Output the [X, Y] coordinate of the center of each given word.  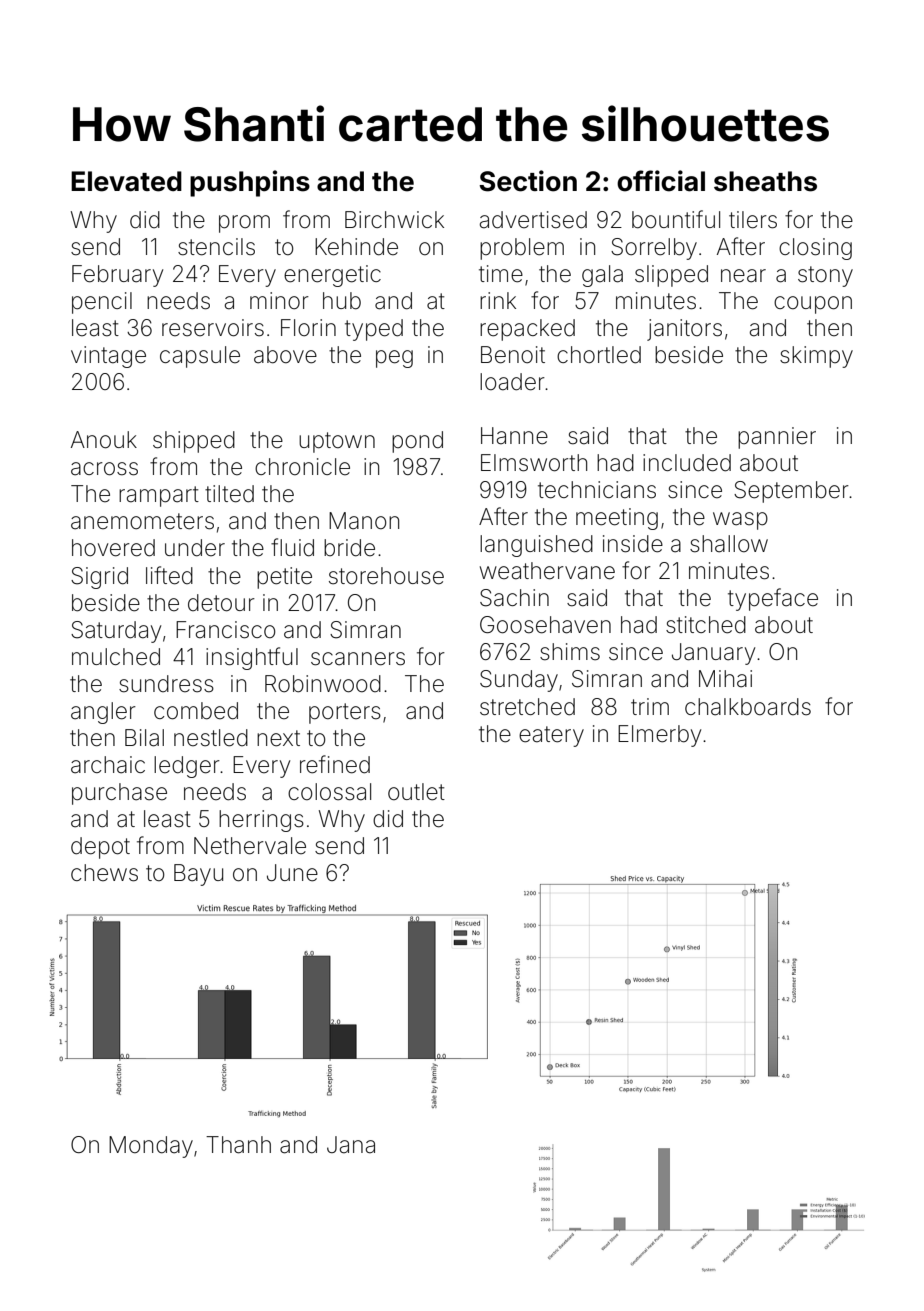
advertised [533, 220]
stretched [527, 707]
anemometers [142, 521]
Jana [351, 1145]
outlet [416, 792]
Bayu [198, 875]
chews [104, 873]
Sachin [514, 598]
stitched [706, 625]
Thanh [238, 1145]
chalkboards [748, 707]
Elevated [126, 181]
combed [196, 711]
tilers [753, 220]
